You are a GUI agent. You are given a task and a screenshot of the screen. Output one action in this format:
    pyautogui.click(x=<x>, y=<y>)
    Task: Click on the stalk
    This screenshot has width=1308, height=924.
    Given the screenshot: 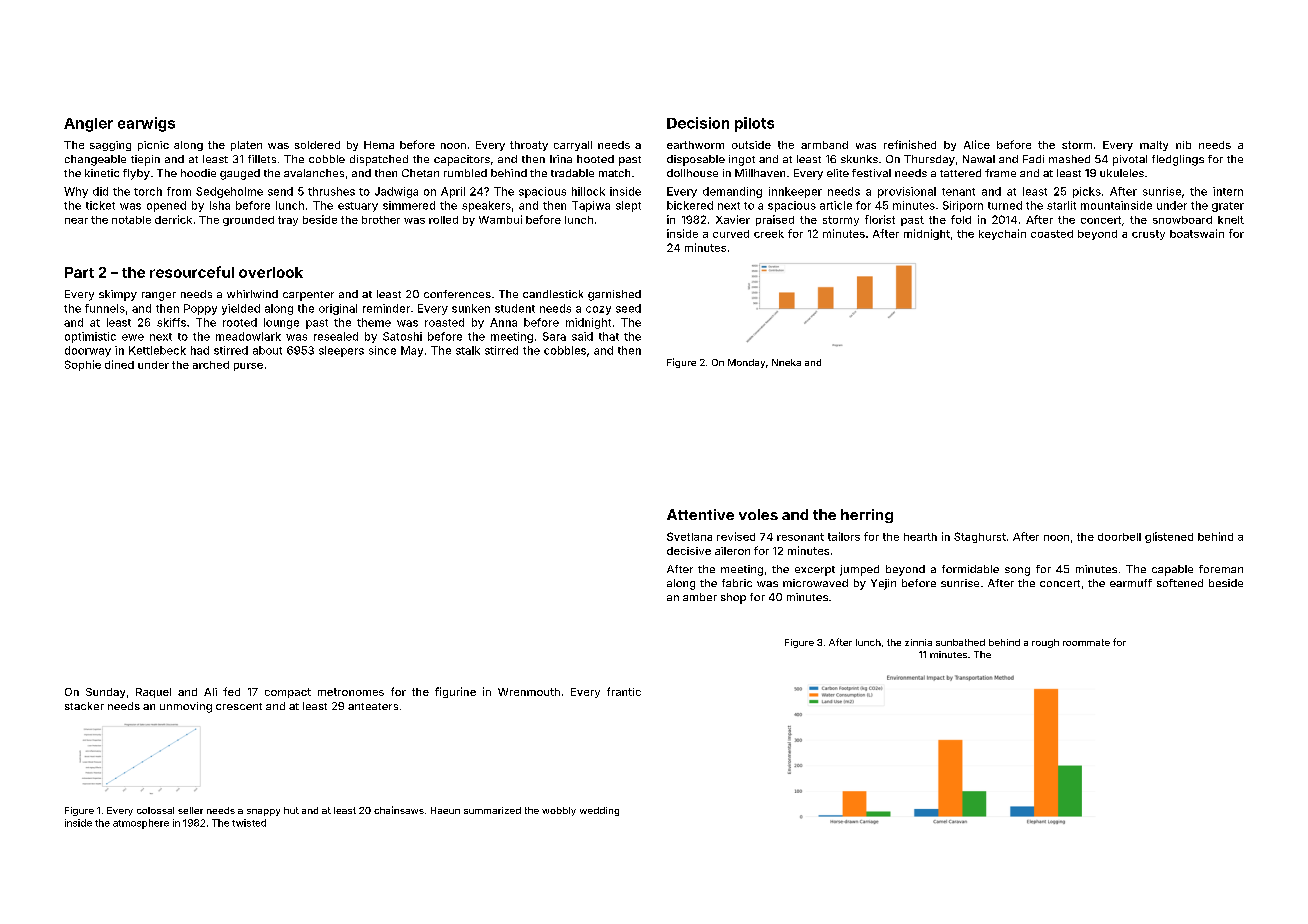 What is the action you would take?
    pyautogui.click(x=468, y=350)
